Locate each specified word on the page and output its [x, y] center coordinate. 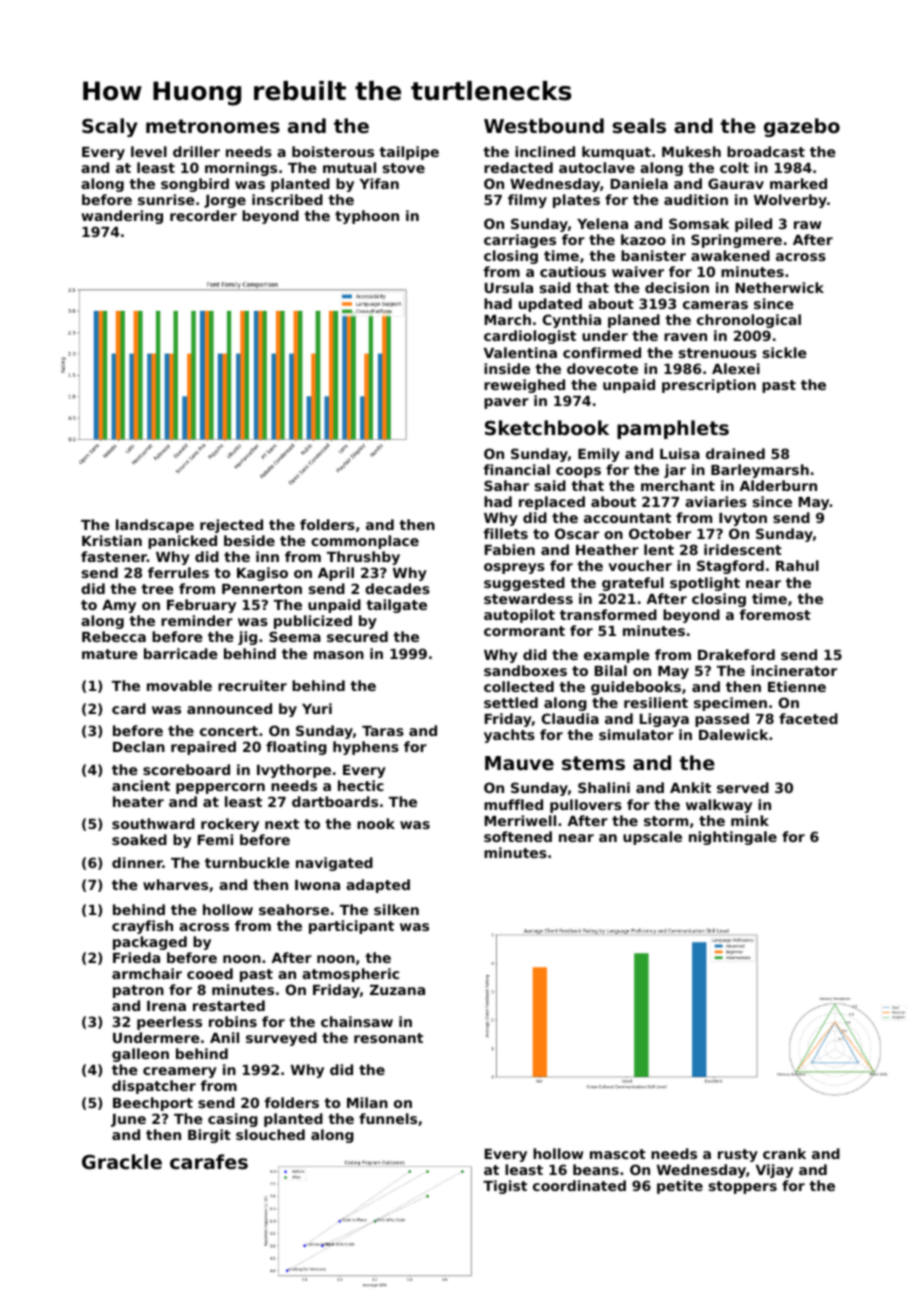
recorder [203, 215]
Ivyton [743, 519]
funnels [388, 1118]
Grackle [122, 1162]
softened [518, 836]
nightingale [733, 838]
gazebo [802, 127]
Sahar [506, 485]
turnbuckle [247, 862]
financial [517, 469]
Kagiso [262, 574]
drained [735, 453]
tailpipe [409, 153]
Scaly [110, 127]
